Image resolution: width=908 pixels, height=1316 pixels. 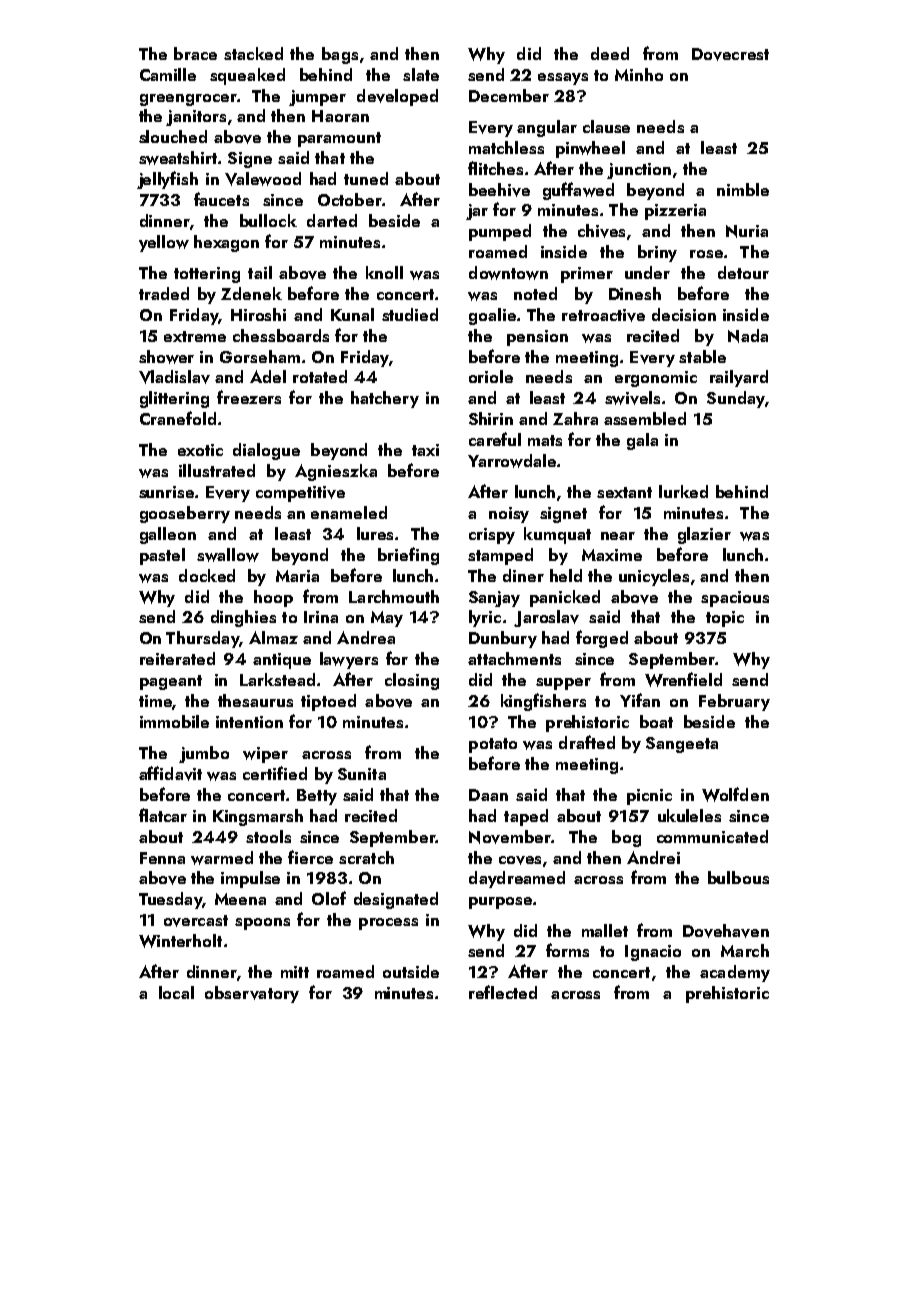 I want to click on gooseberry, so click(x=185, y=514).
